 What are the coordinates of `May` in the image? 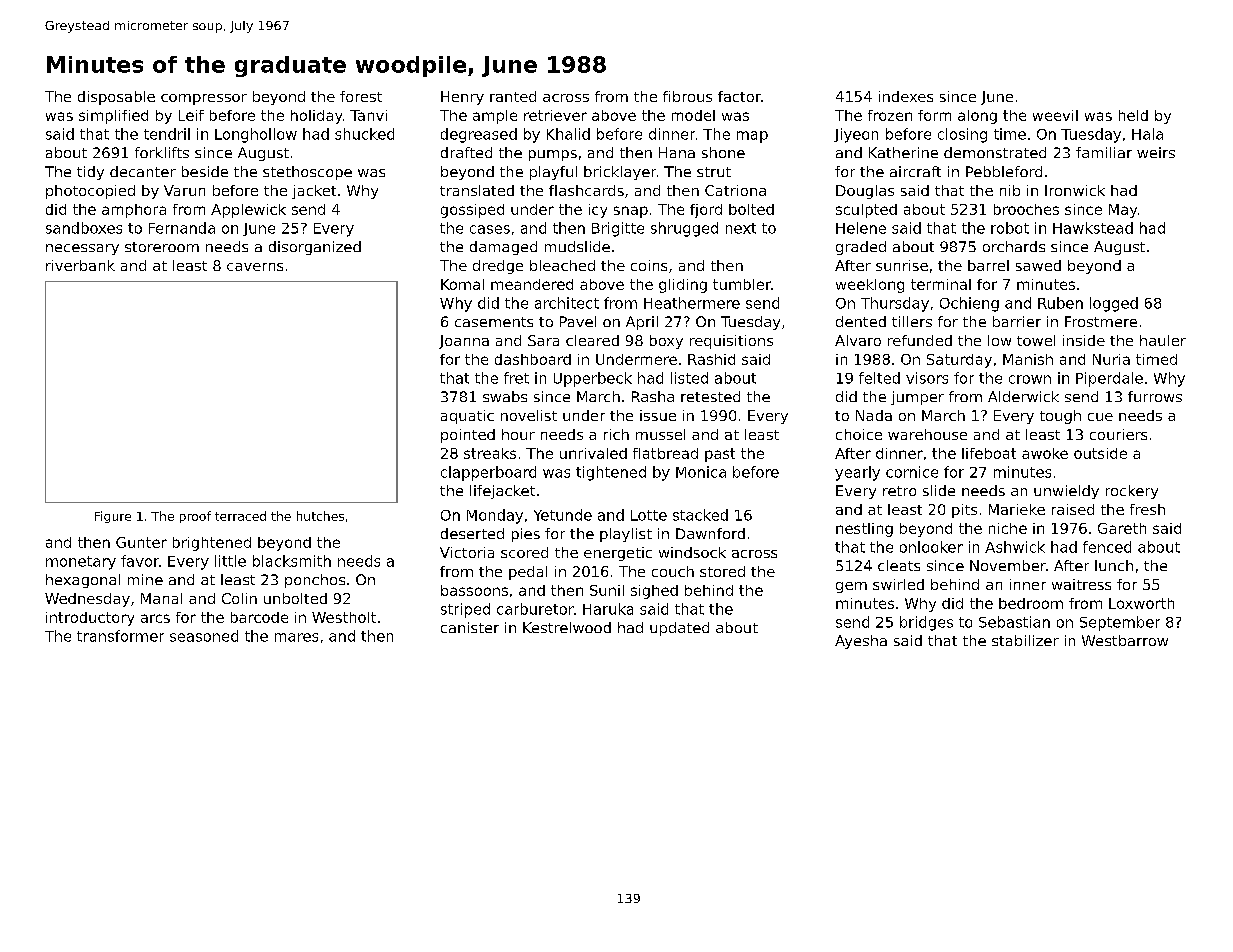 It's located at (1123, 211).
